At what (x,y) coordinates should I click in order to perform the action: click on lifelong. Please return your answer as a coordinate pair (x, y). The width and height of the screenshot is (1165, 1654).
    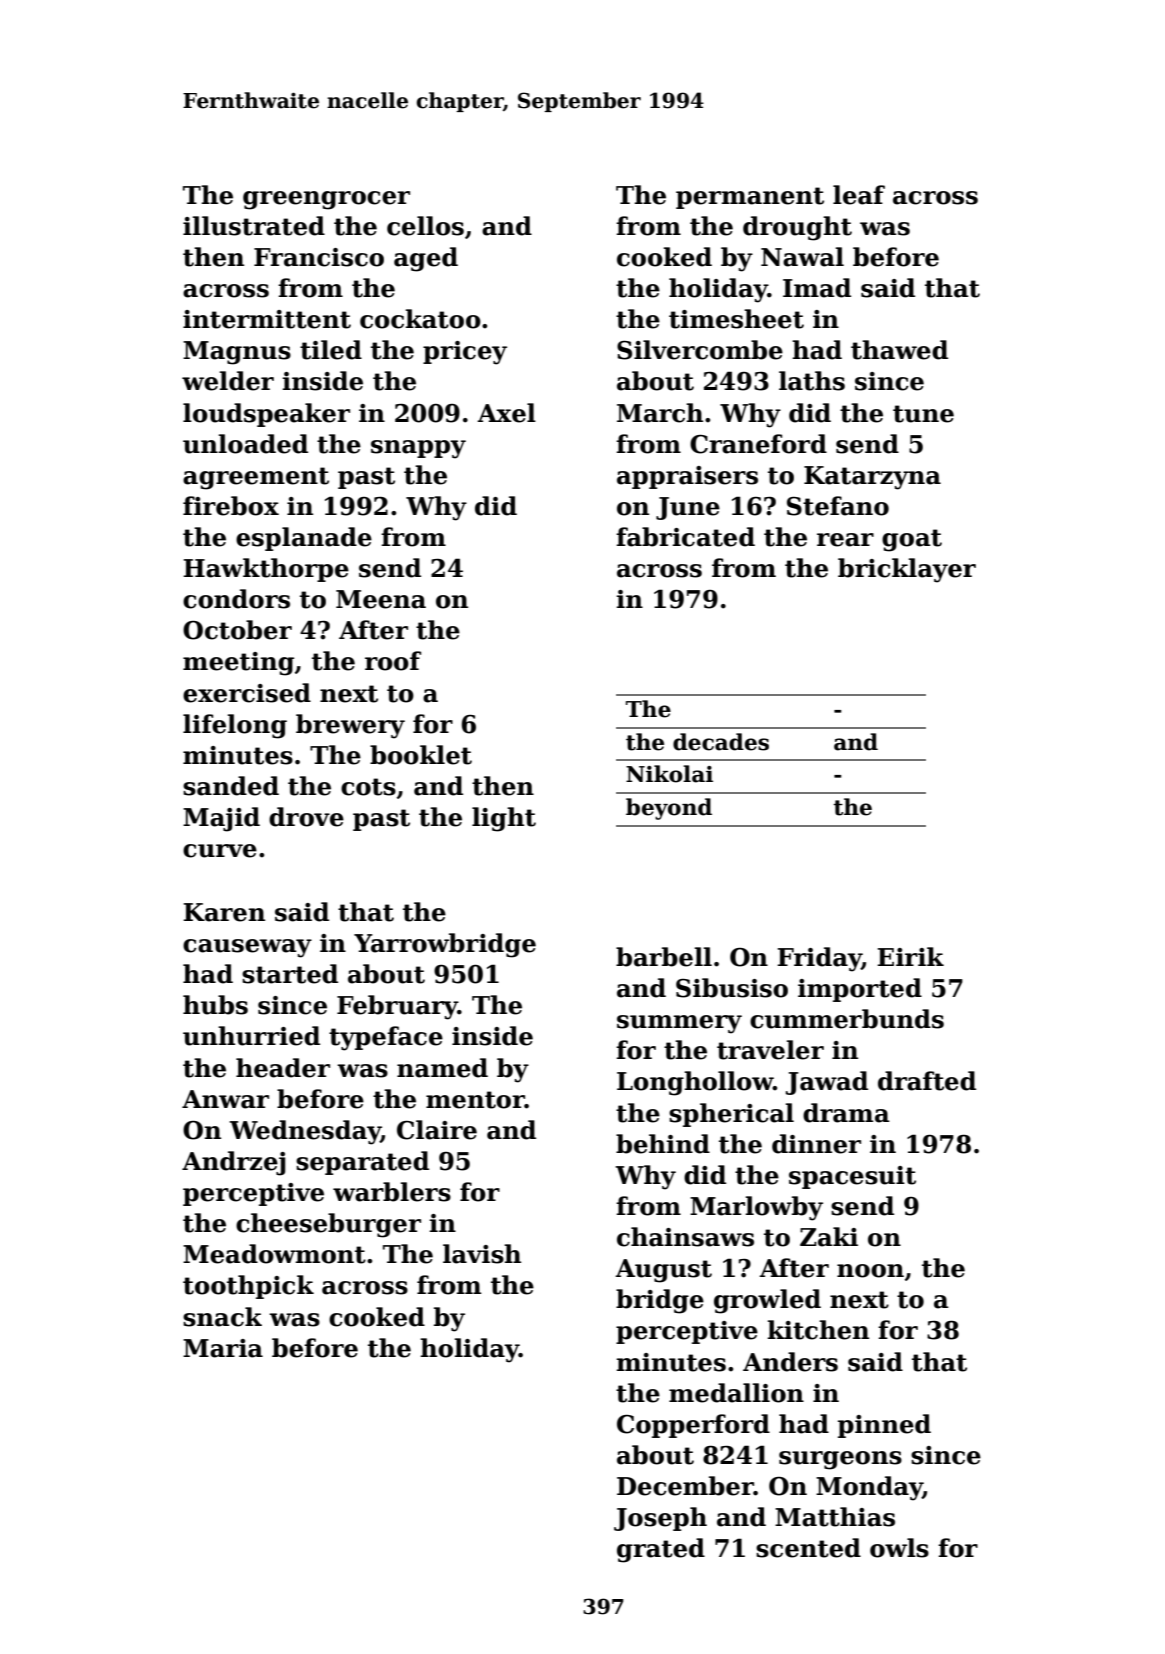
    Looking at the image, I should click on (235, 726).
